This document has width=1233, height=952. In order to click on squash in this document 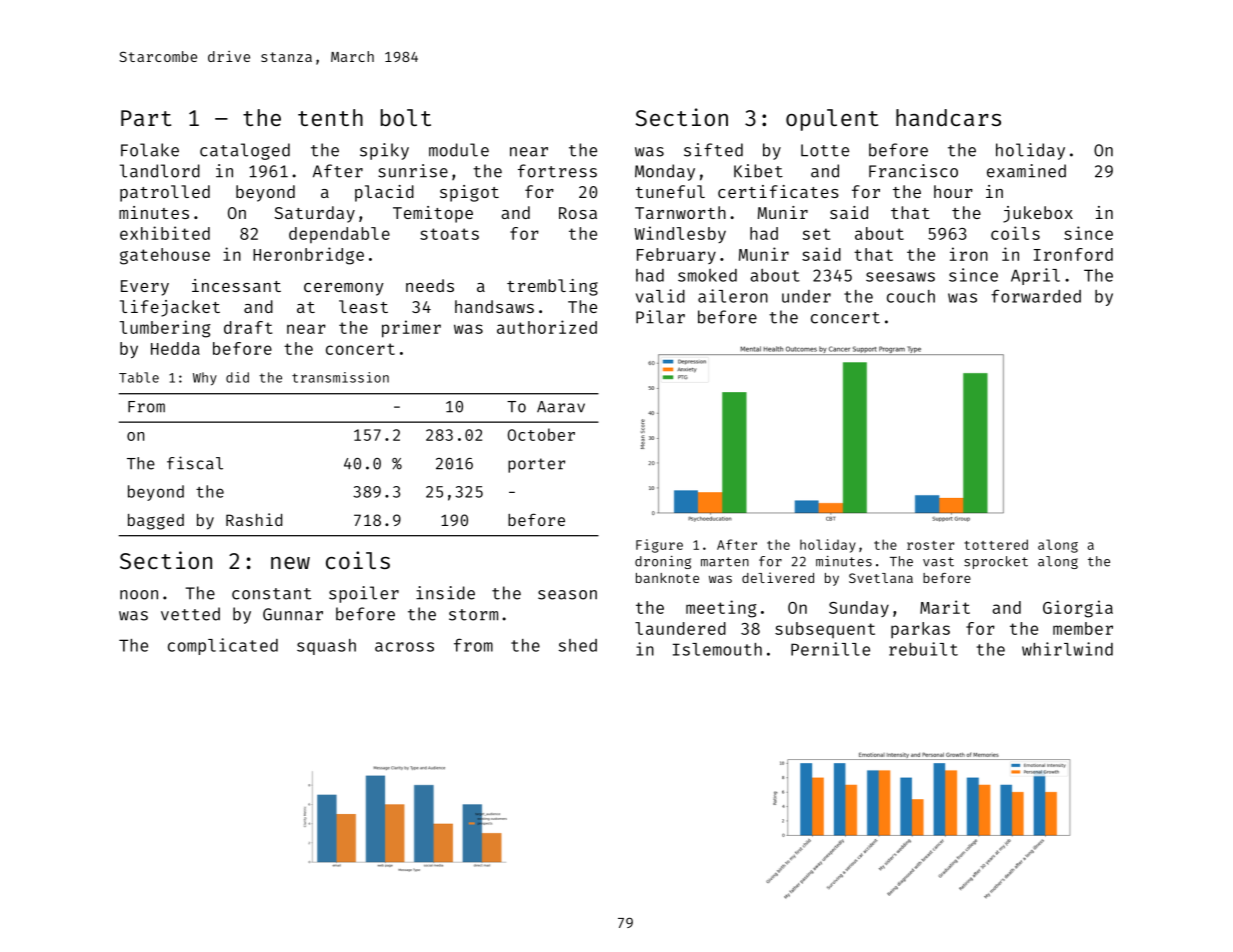, I will do `click(326, 647)`.
